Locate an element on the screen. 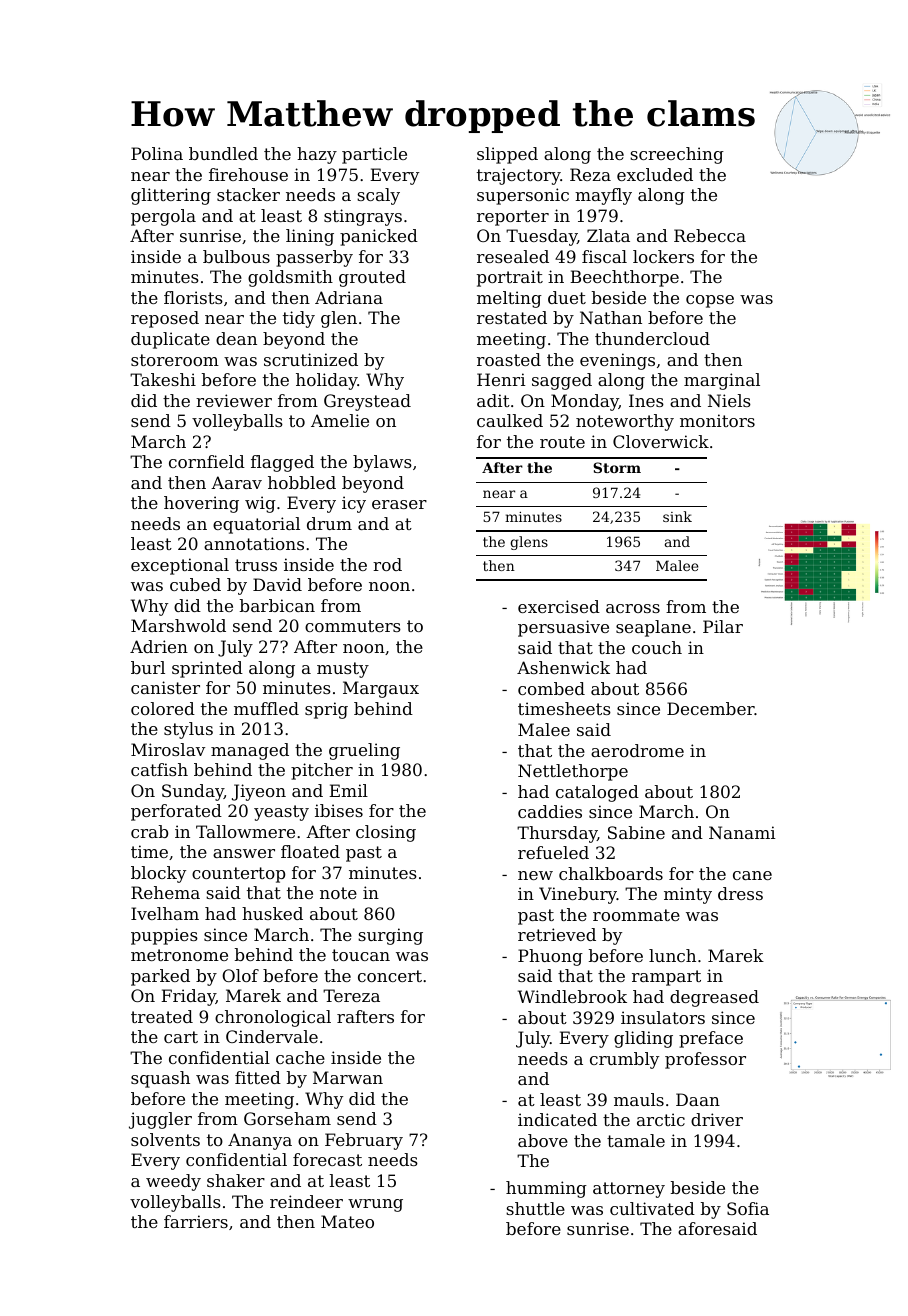  sink is located at coordinates (677, 516).
